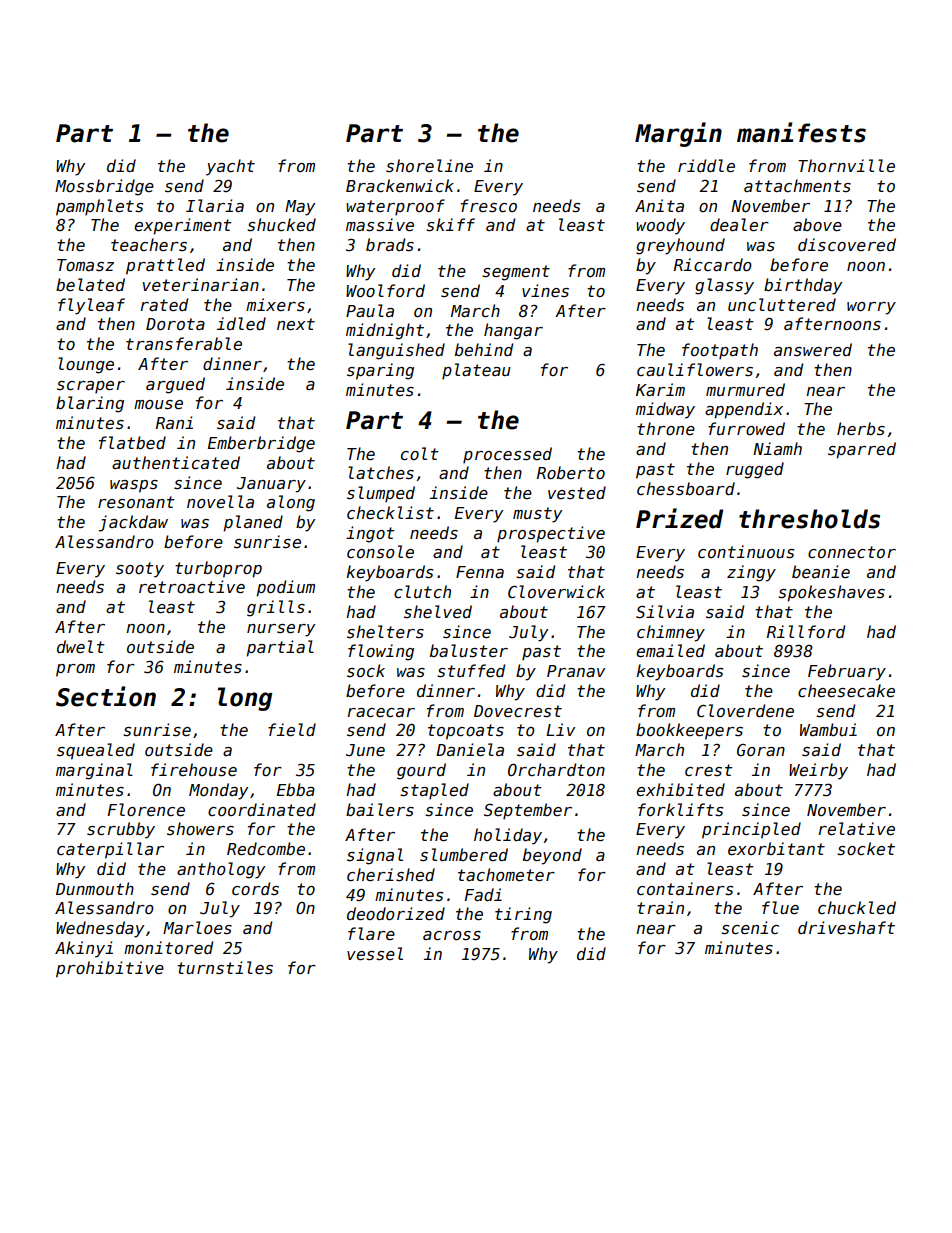 This screenshot has width=952, height=1233. I want to click on Thornville, so click(846, 165).
